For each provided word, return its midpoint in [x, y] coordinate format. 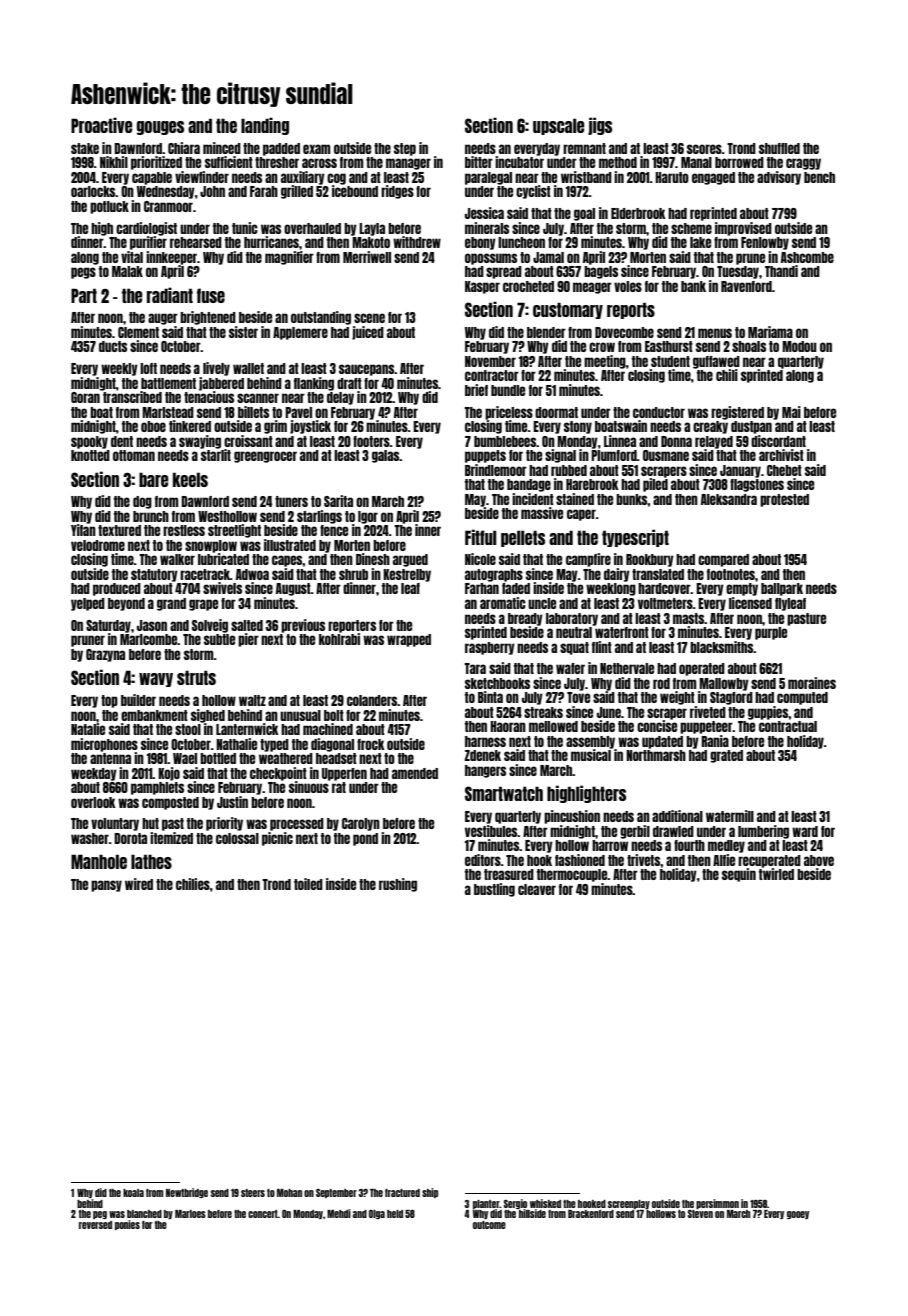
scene [369, 318]
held [395, 1214]
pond [365, 839]
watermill [730, 816]
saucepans [366, 370]
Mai [791, 412]
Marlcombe [149, 639]
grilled [297, 192]
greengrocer [265, 457]
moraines [812, 683]
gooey [798, 1215]
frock [371, 744]
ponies [127, 1225]
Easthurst [669, 346]
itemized [171, 838]
